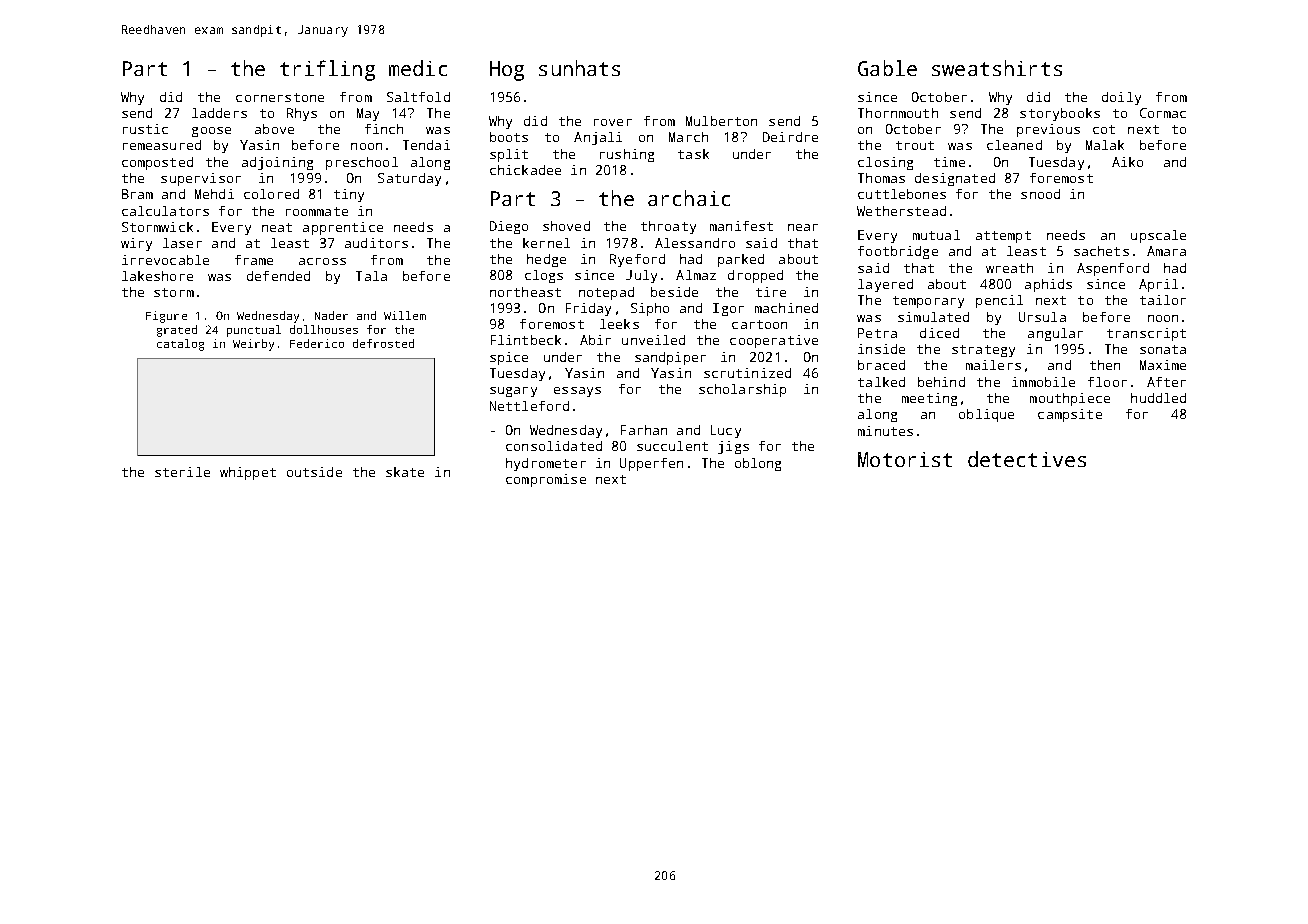  What do you see at coordinates (157, 276) in the image?
I see `lakeshore` at bounding box center [157, 276].
